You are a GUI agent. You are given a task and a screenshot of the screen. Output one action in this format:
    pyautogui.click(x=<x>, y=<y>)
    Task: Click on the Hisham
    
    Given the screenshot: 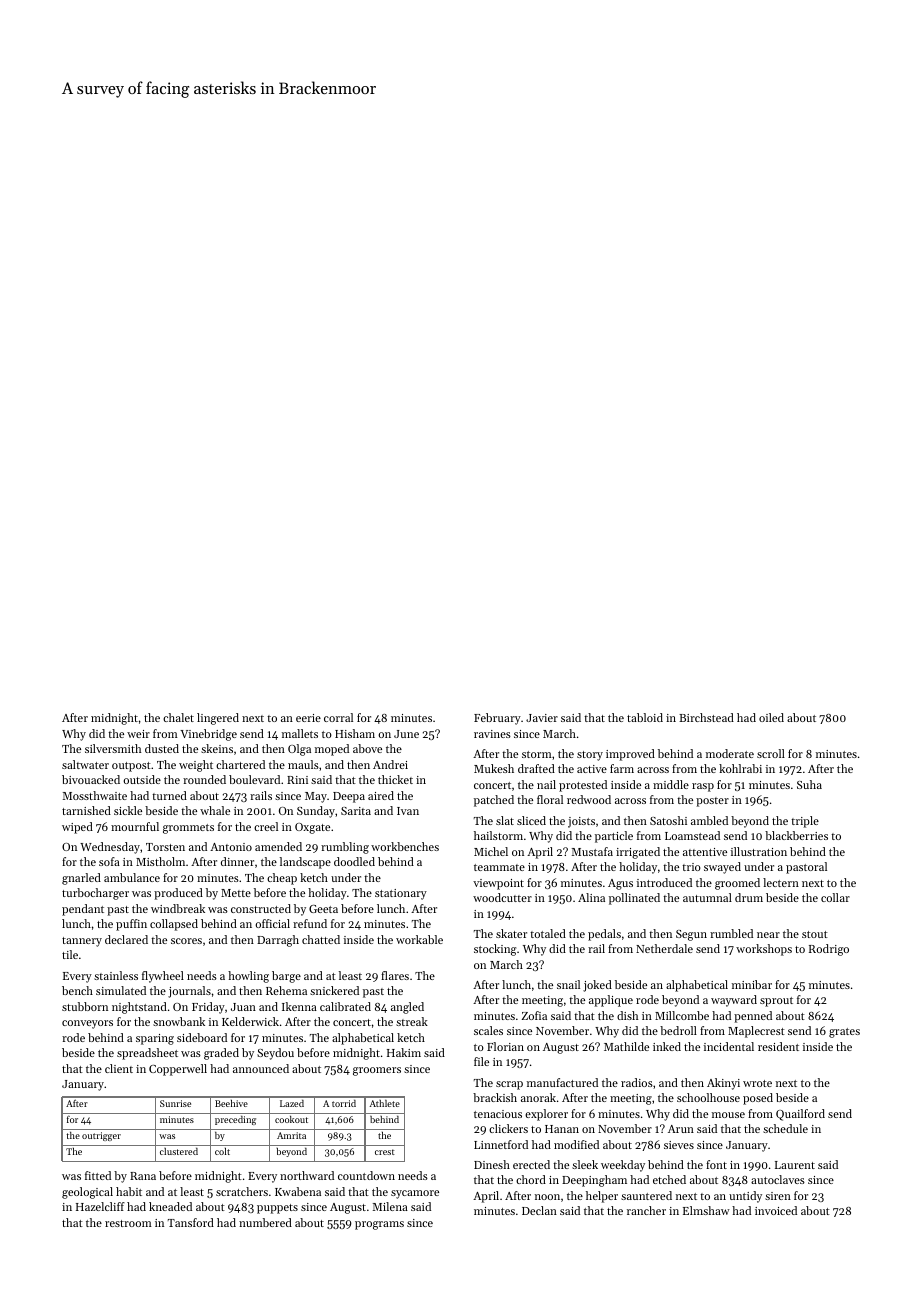 What is the action you would take?
    pyautogui.click(x=355, y=733)
